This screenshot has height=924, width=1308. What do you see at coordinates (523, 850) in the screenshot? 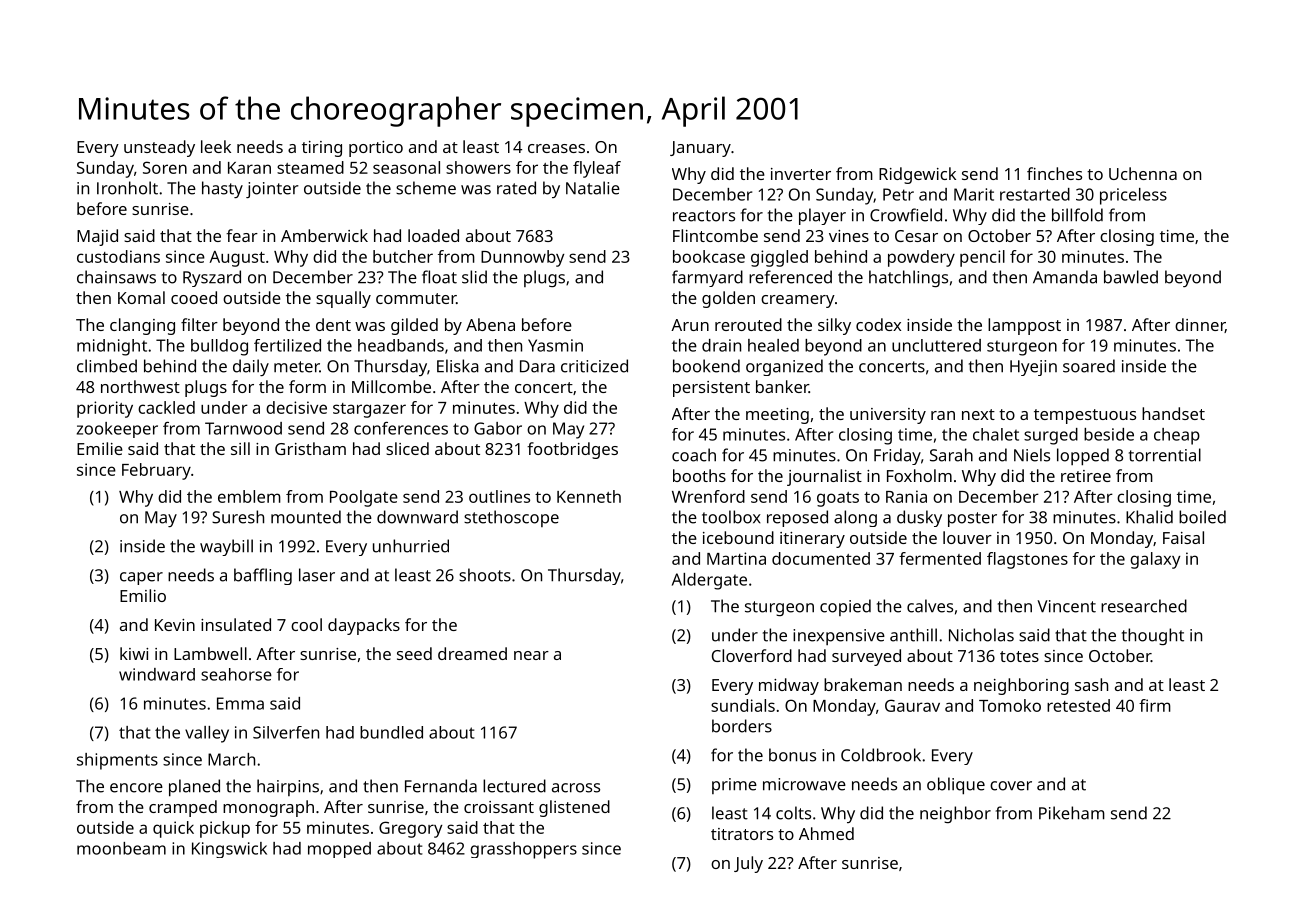
I see `grasshoppers` at bounding box center [523, 850].
